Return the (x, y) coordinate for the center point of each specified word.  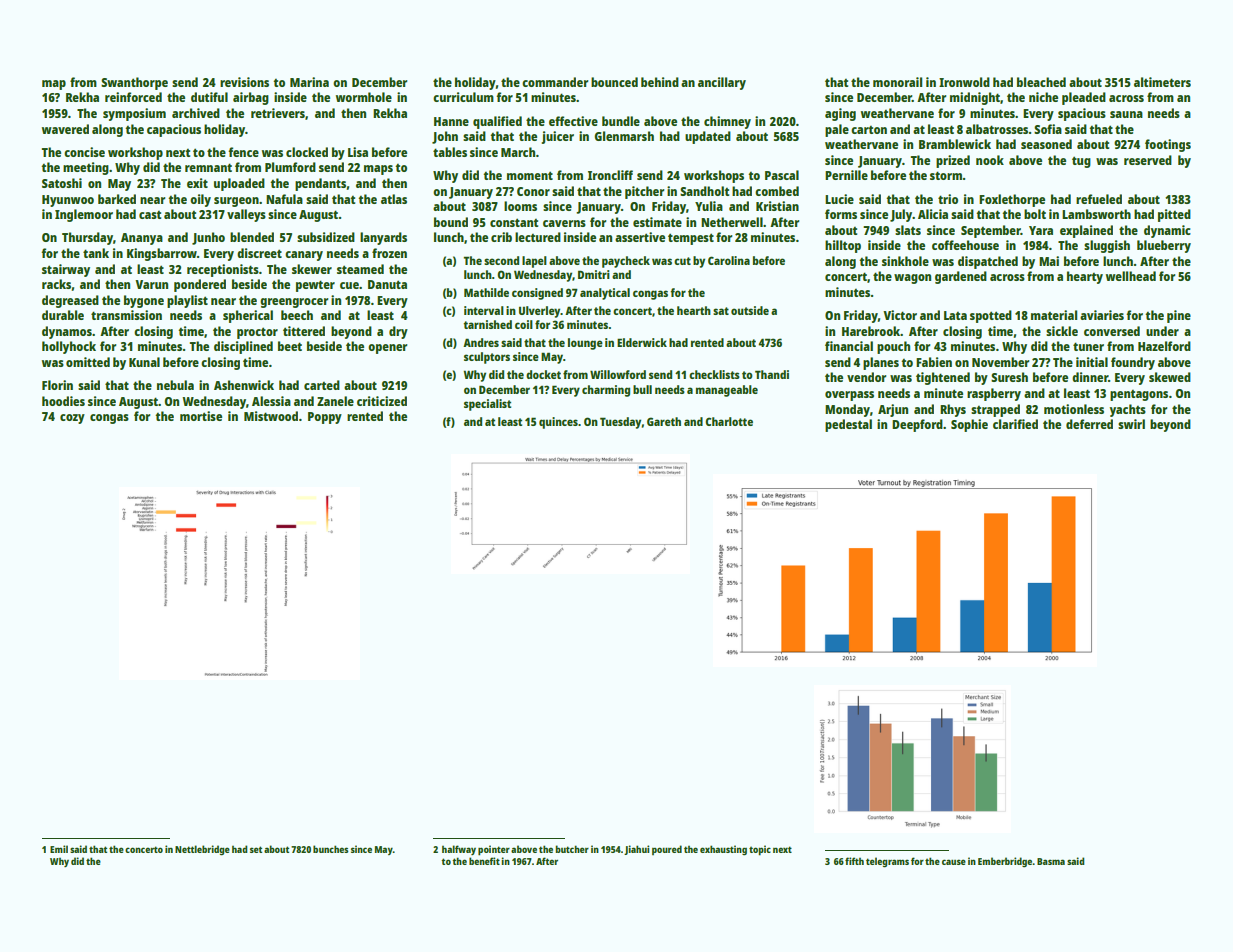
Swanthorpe (134, 83)
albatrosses (997, 129)
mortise (201, 416)
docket (543, 374)
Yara (1041, 230)
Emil (59, 849)
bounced (614, 82)
